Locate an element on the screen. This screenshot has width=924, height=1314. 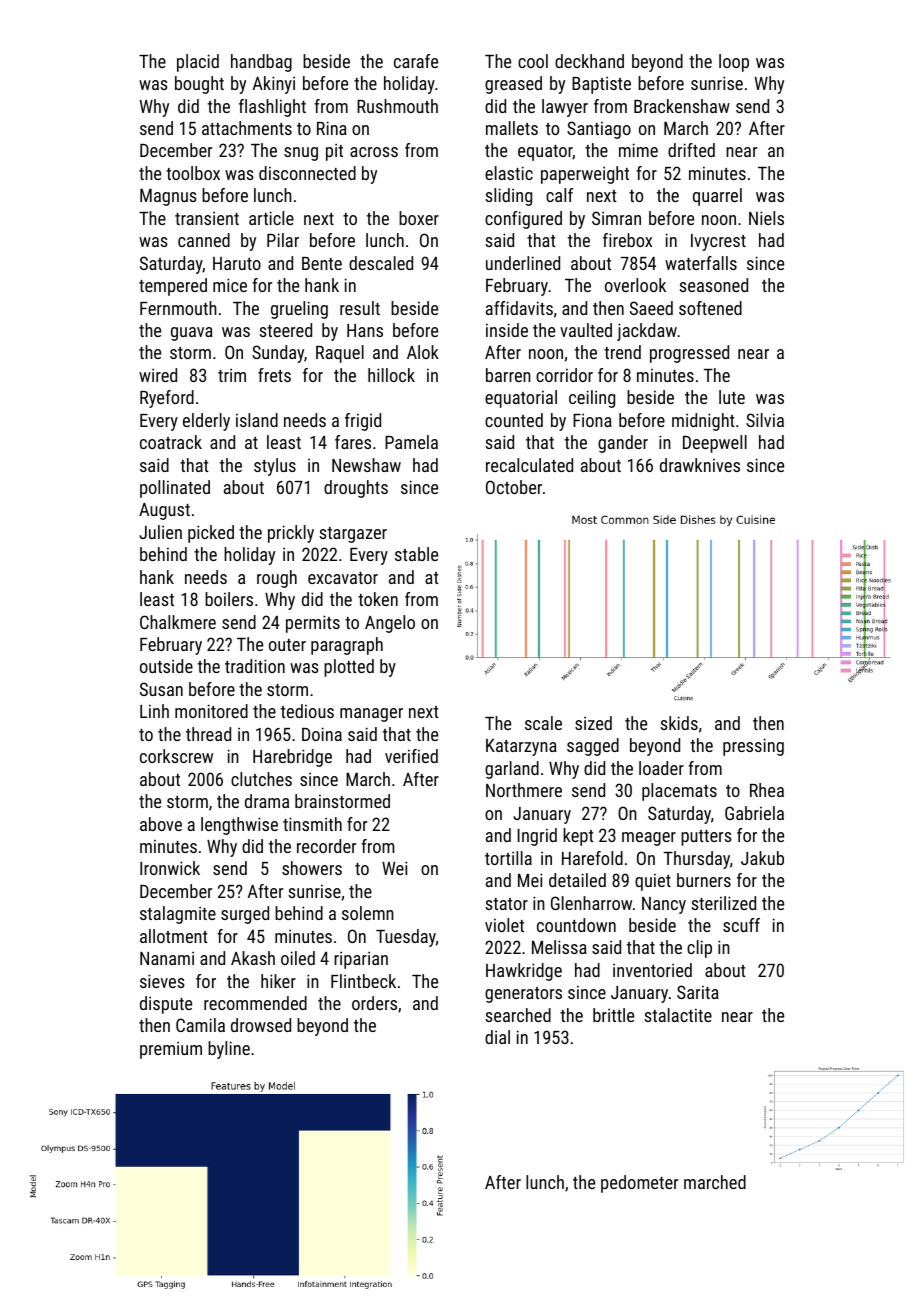
clip is located at coordinates (699, 949).
